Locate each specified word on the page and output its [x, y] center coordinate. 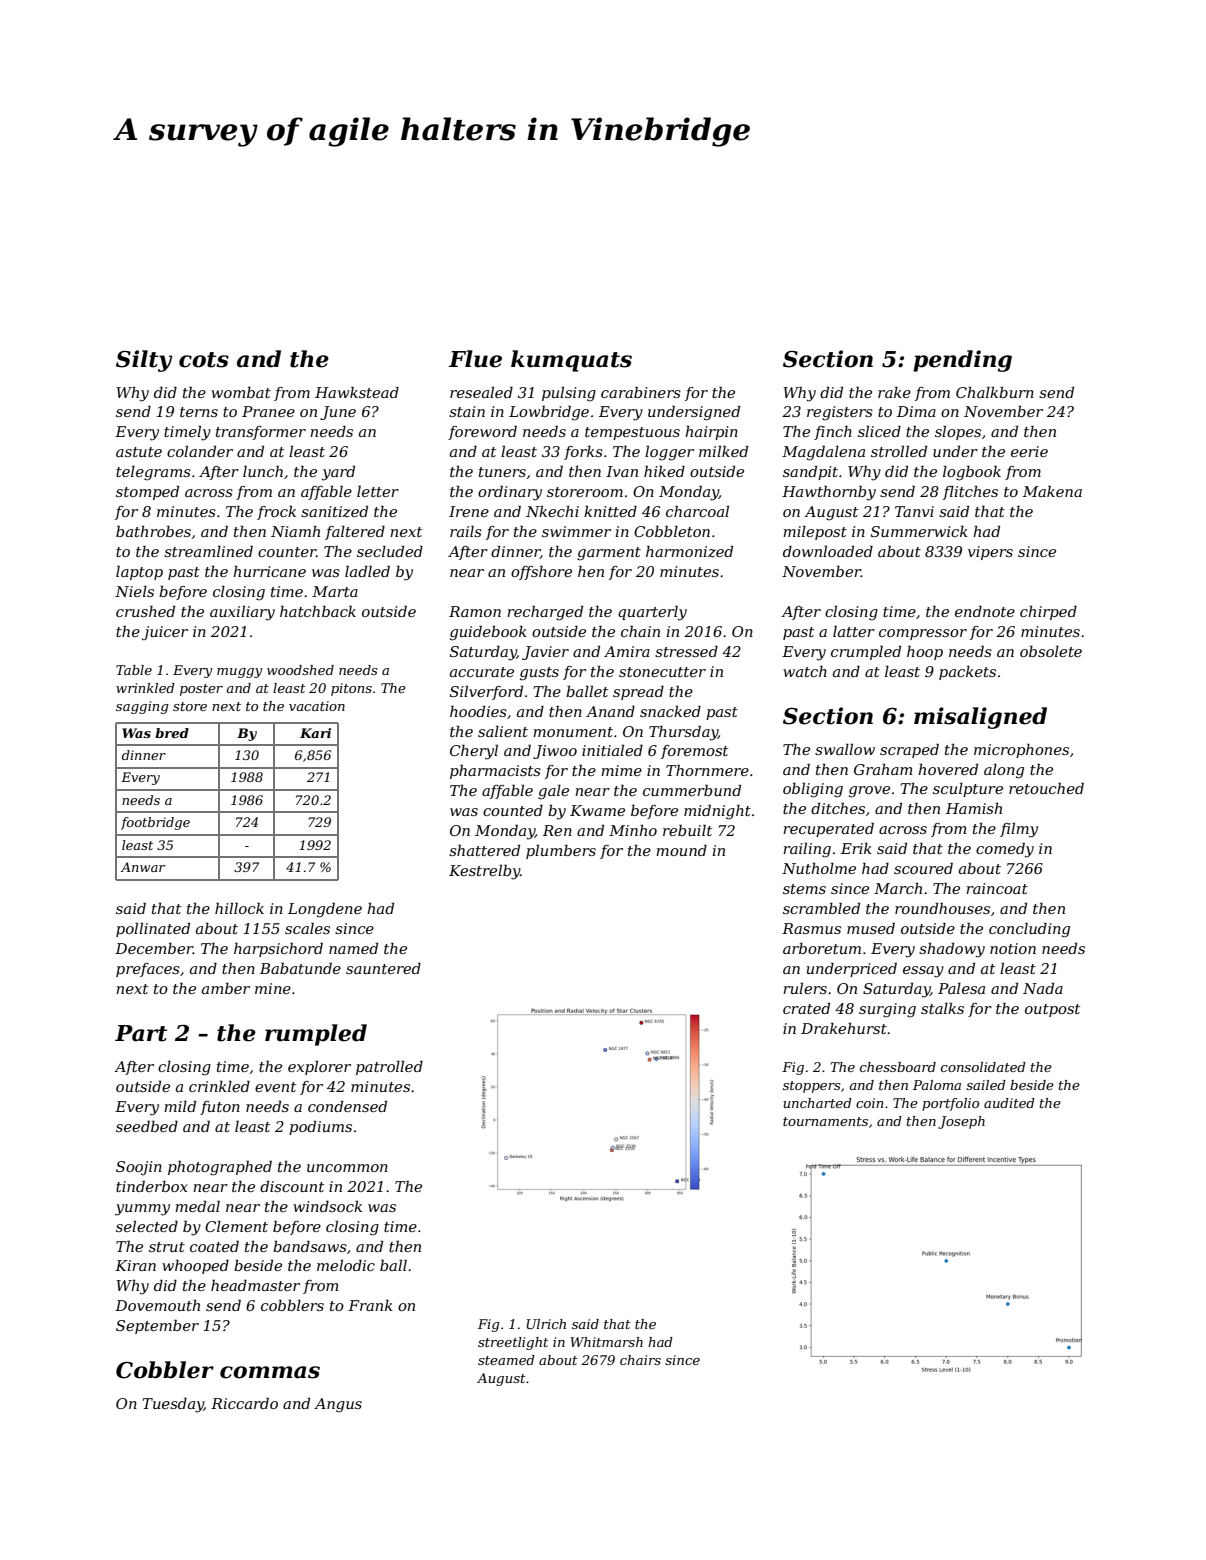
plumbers [561, 852]
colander [200, 451]
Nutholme [819, 868]
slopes [958, 433]
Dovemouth [157, 1305]
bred [172, 733]
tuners [502, 472]
